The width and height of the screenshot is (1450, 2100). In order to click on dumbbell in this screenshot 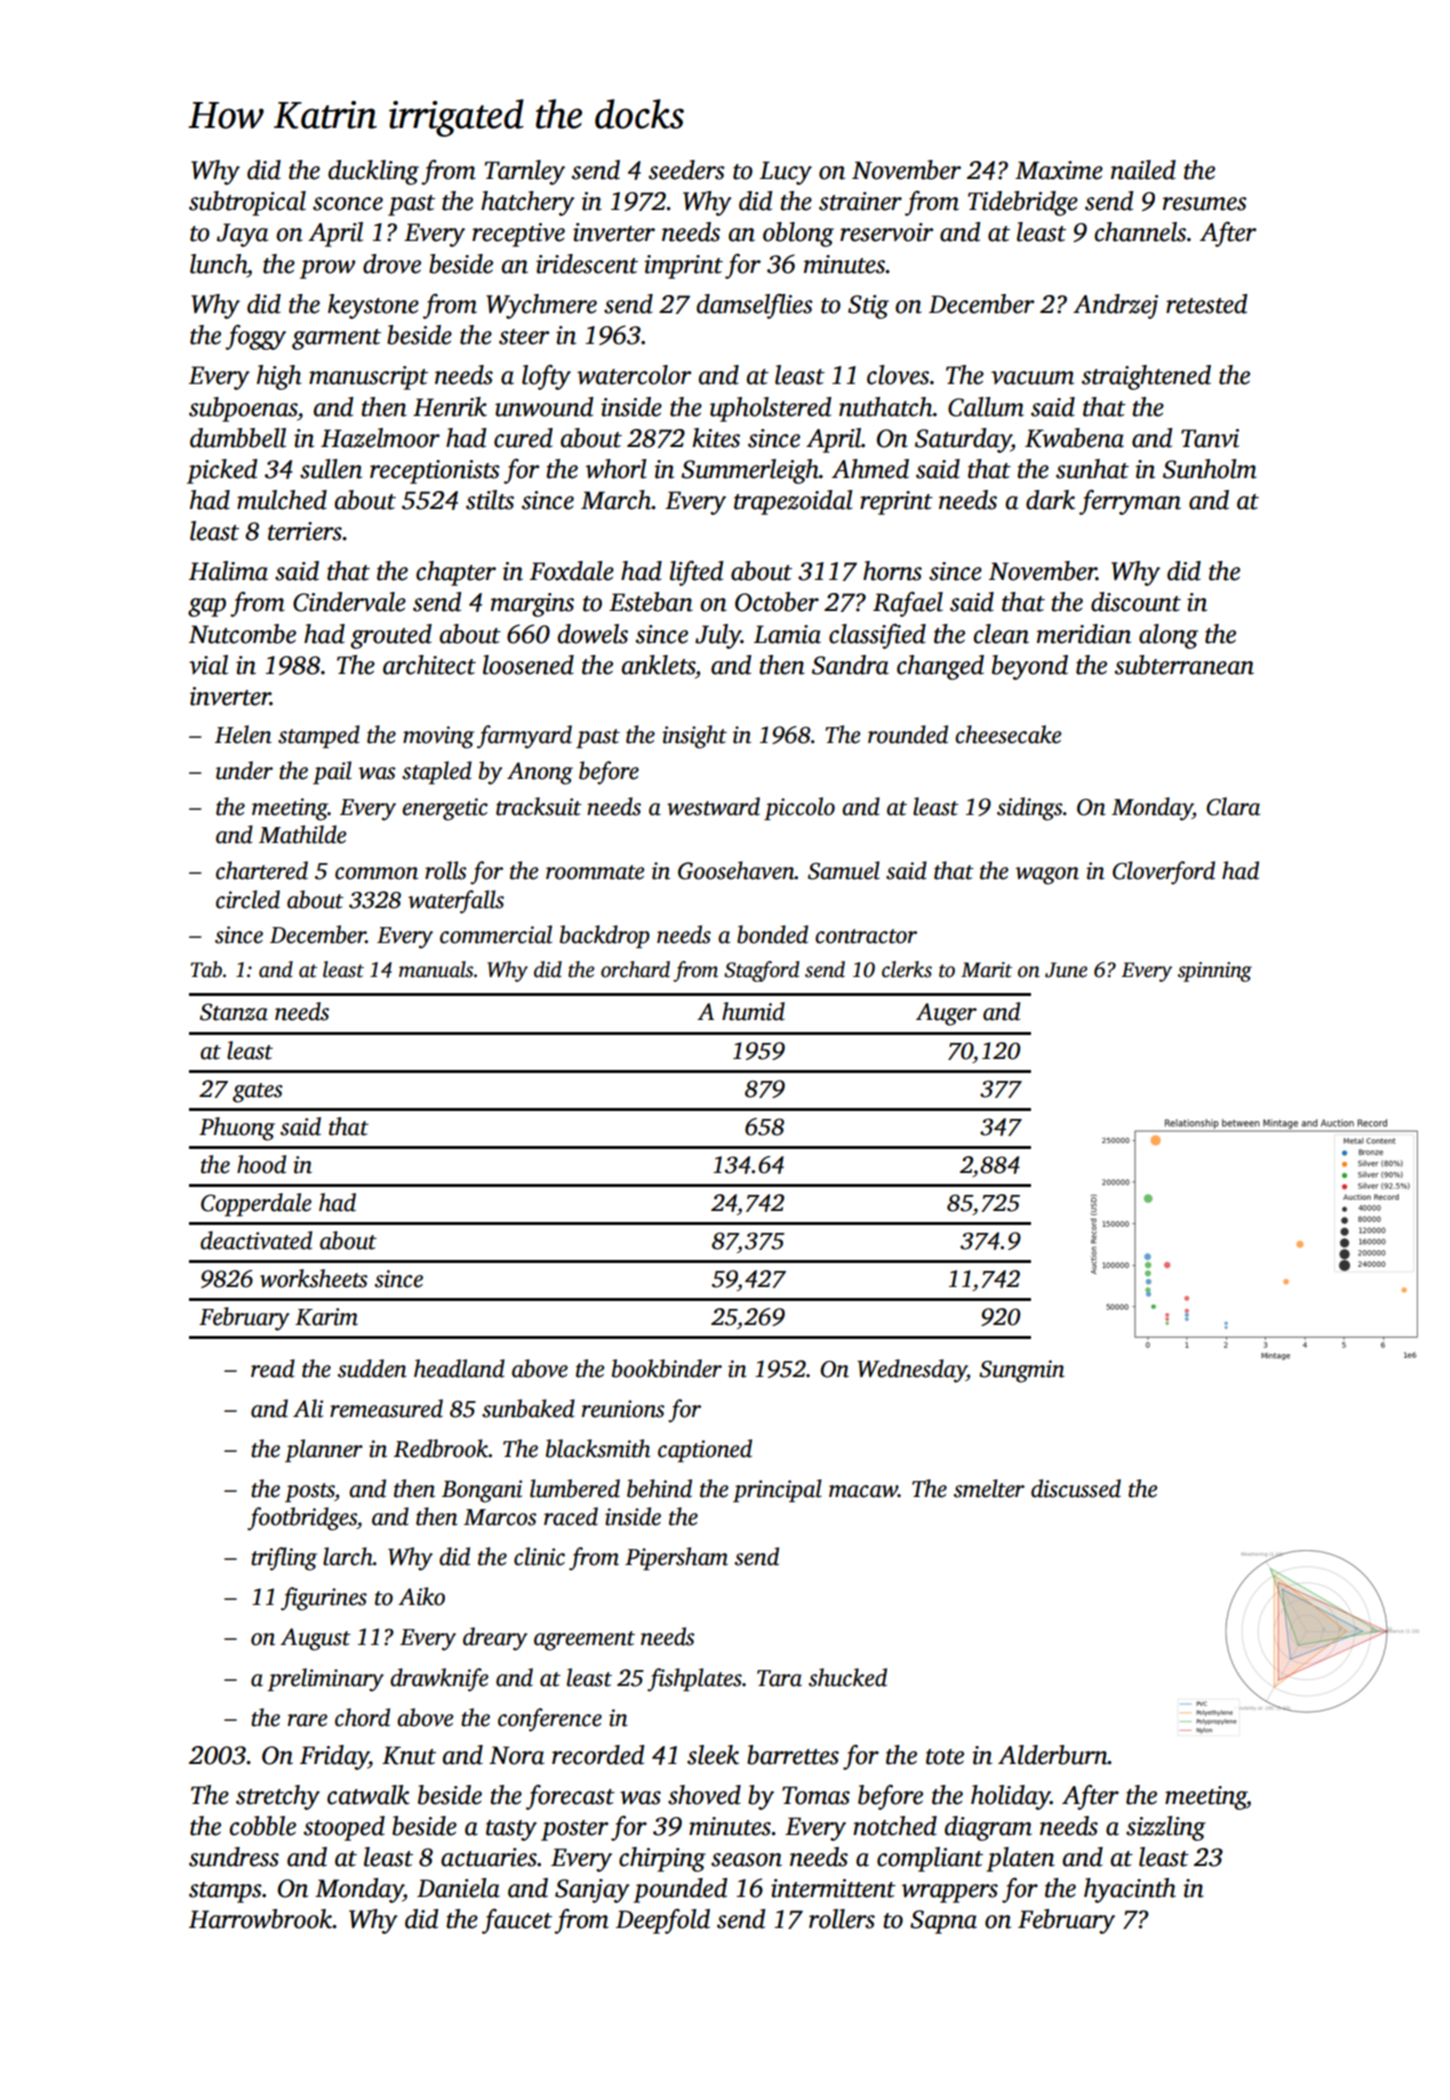, I will do `click(238, 438)`.
